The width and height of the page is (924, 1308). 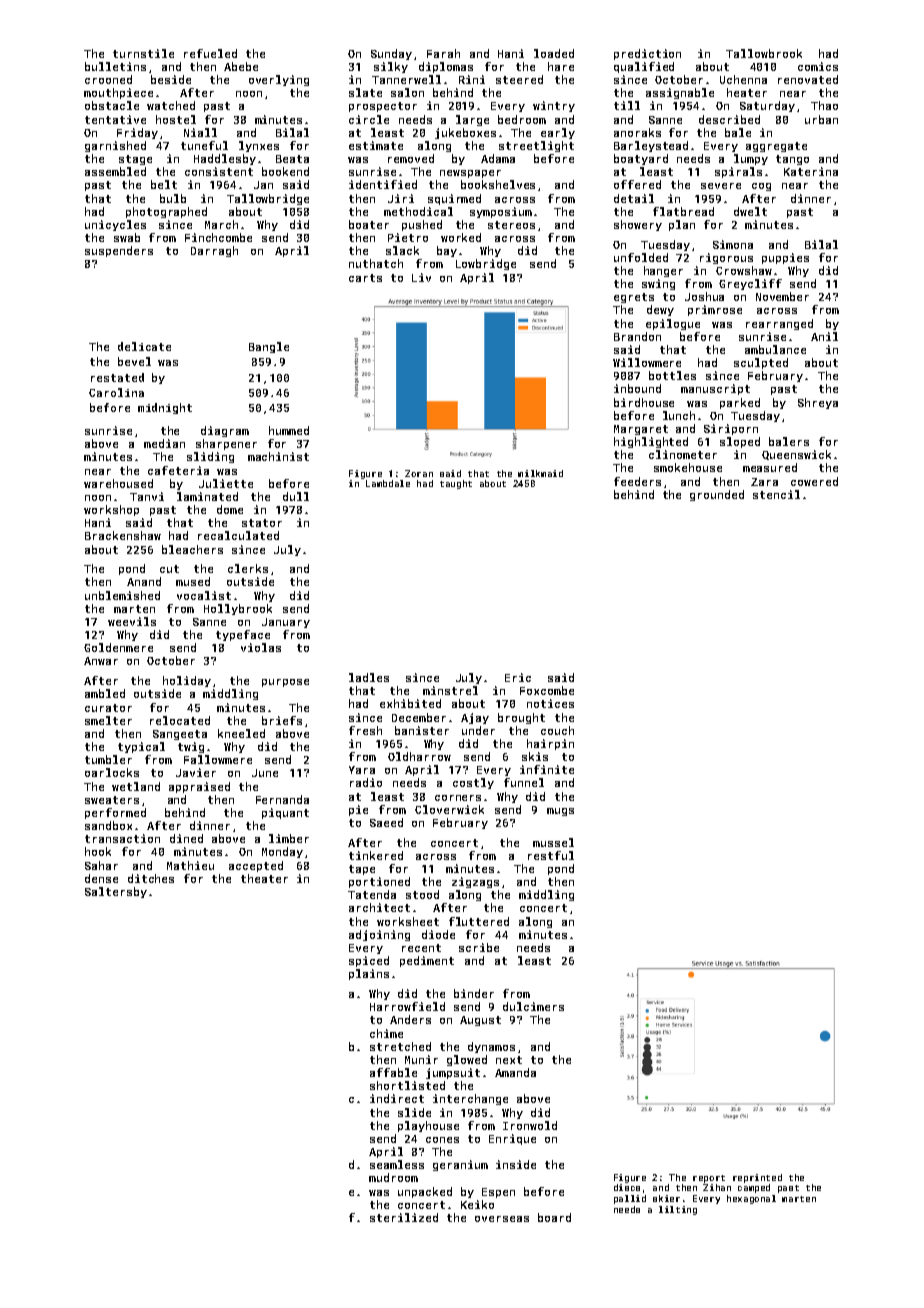 What do you see at coordinates (551, 855) in the page?
I see `restful` at bounding box center [551, 855].
